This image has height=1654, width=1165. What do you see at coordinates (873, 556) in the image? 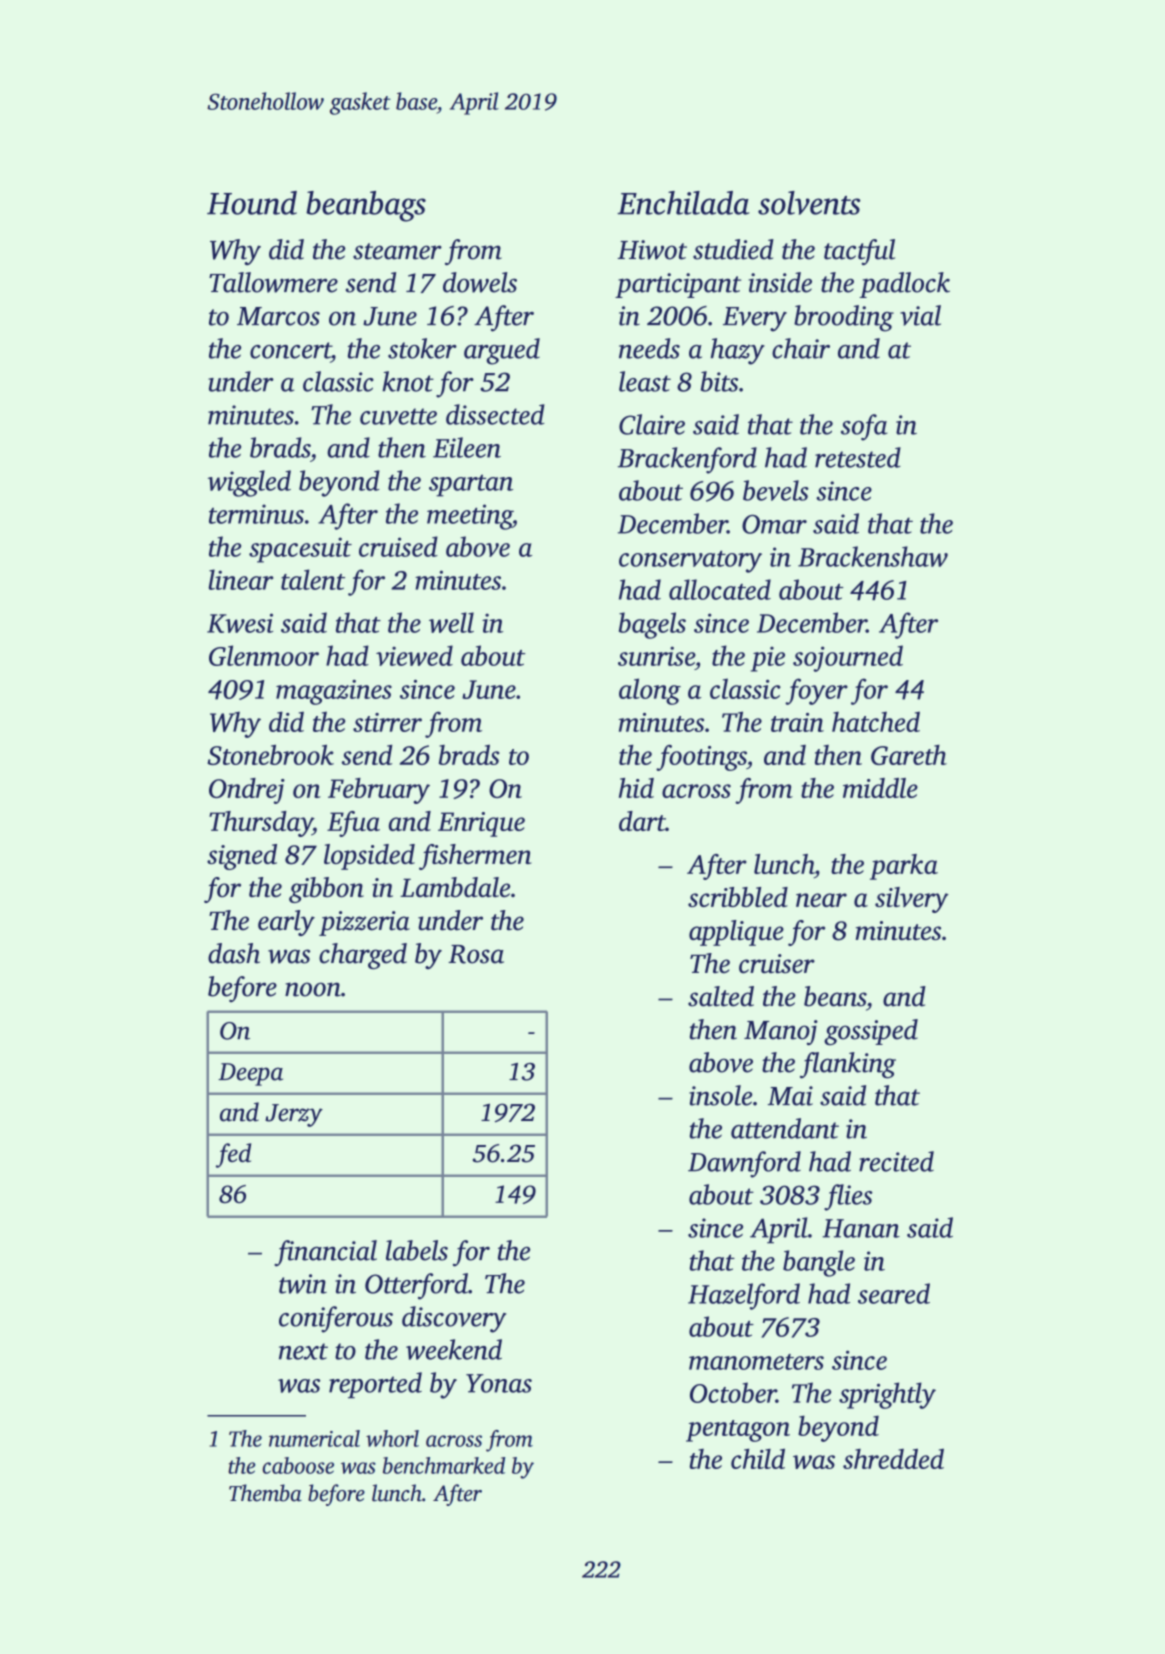
I see `Brackenshaw` at bounding box center [873, 556].
